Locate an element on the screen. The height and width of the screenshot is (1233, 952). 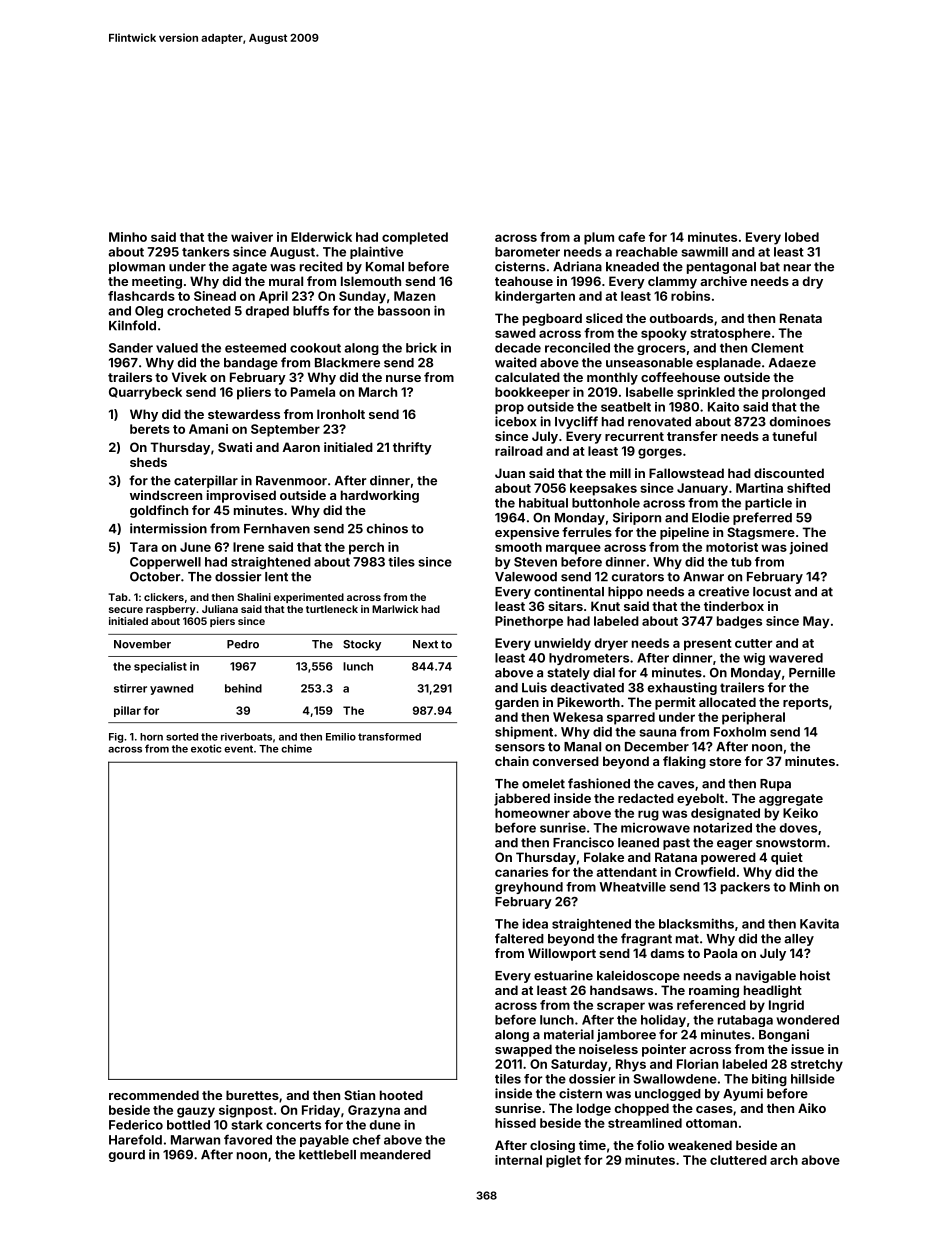
faltered is located at coordinates (519, 938).
